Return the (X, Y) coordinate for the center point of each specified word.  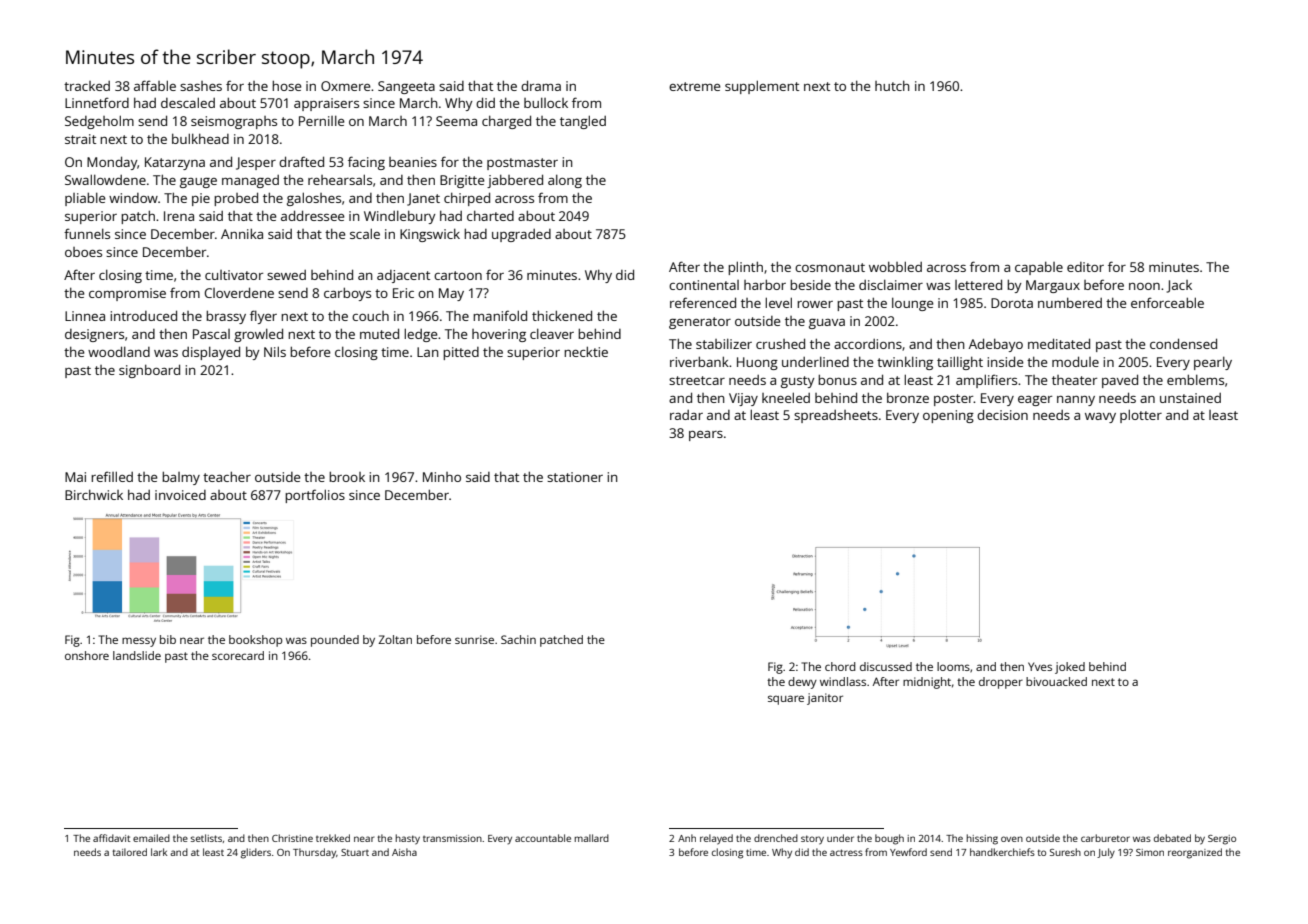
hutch (892, 86)
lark (159, 852)
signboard (149, 371)
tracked (87, 86)
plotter (1141, 416)
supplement (762, 87)
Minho (442, 477)
